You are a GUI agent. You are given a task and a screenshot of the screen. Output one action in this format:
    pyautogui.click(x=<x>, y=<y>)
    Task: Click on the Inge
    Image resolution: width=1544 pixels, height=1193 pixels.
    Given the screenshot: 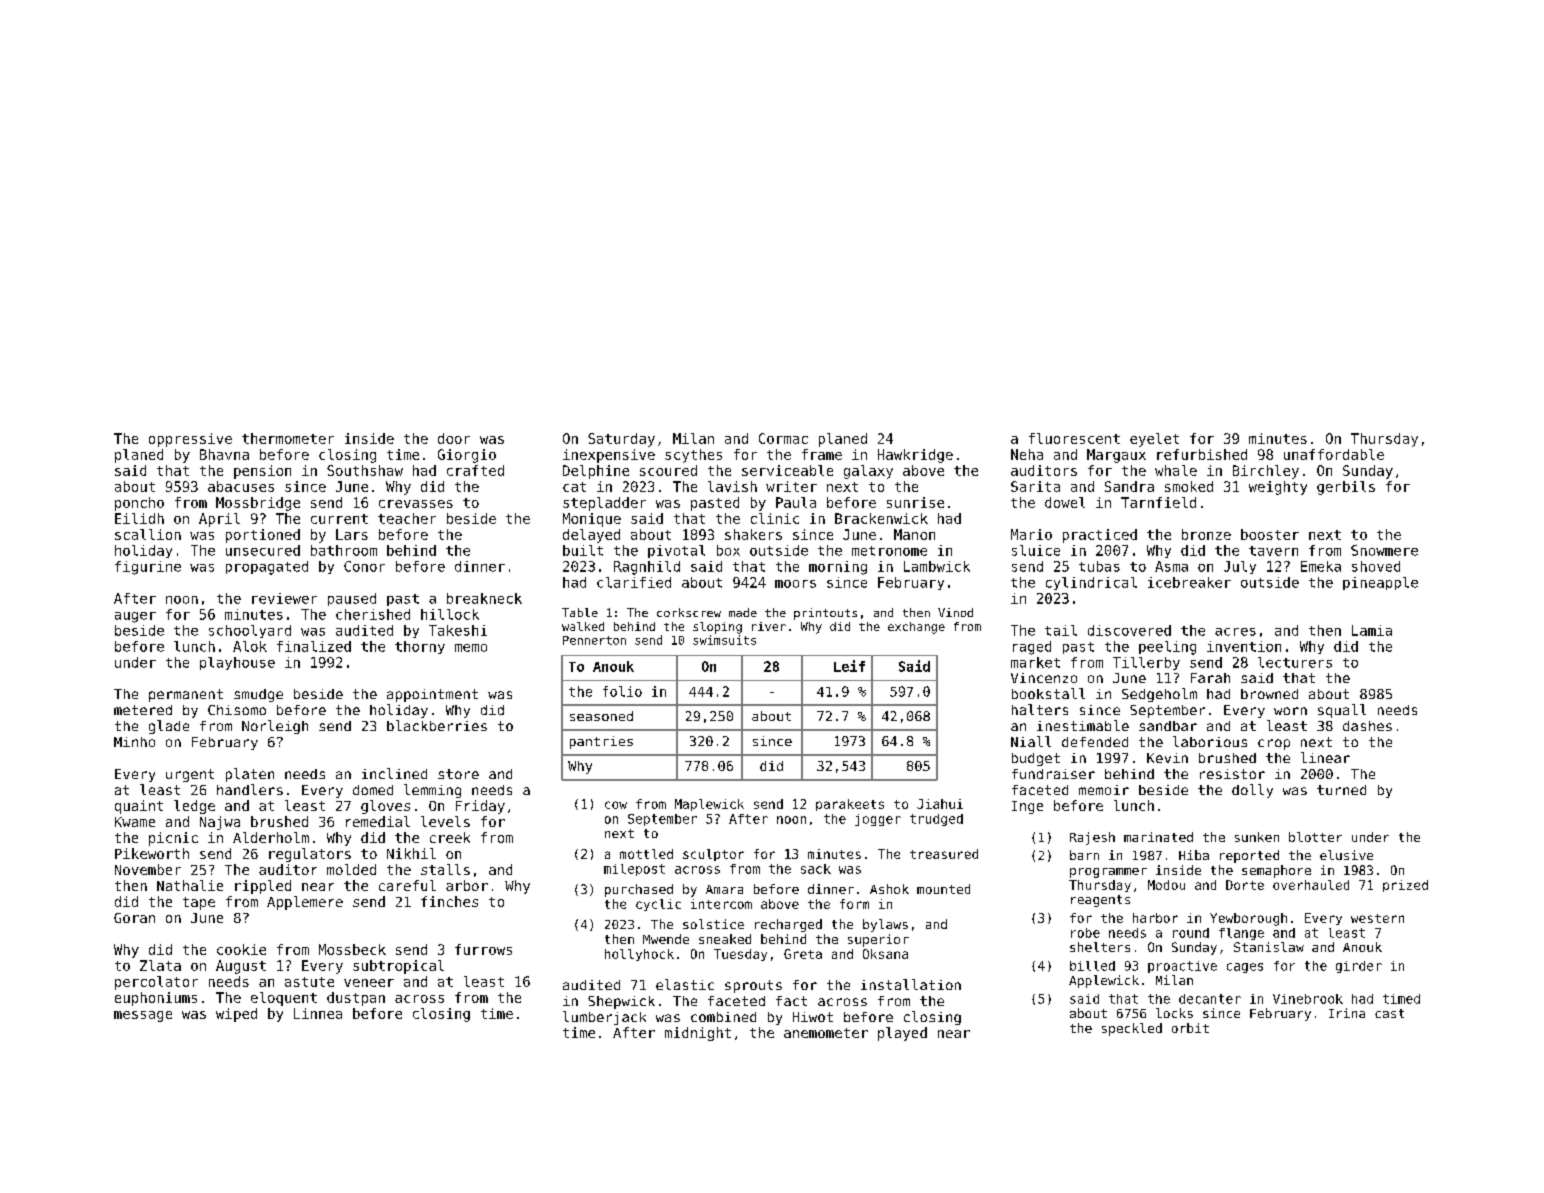 What is the action you would take?
    pyautogui.click(x=1027, y=807)
